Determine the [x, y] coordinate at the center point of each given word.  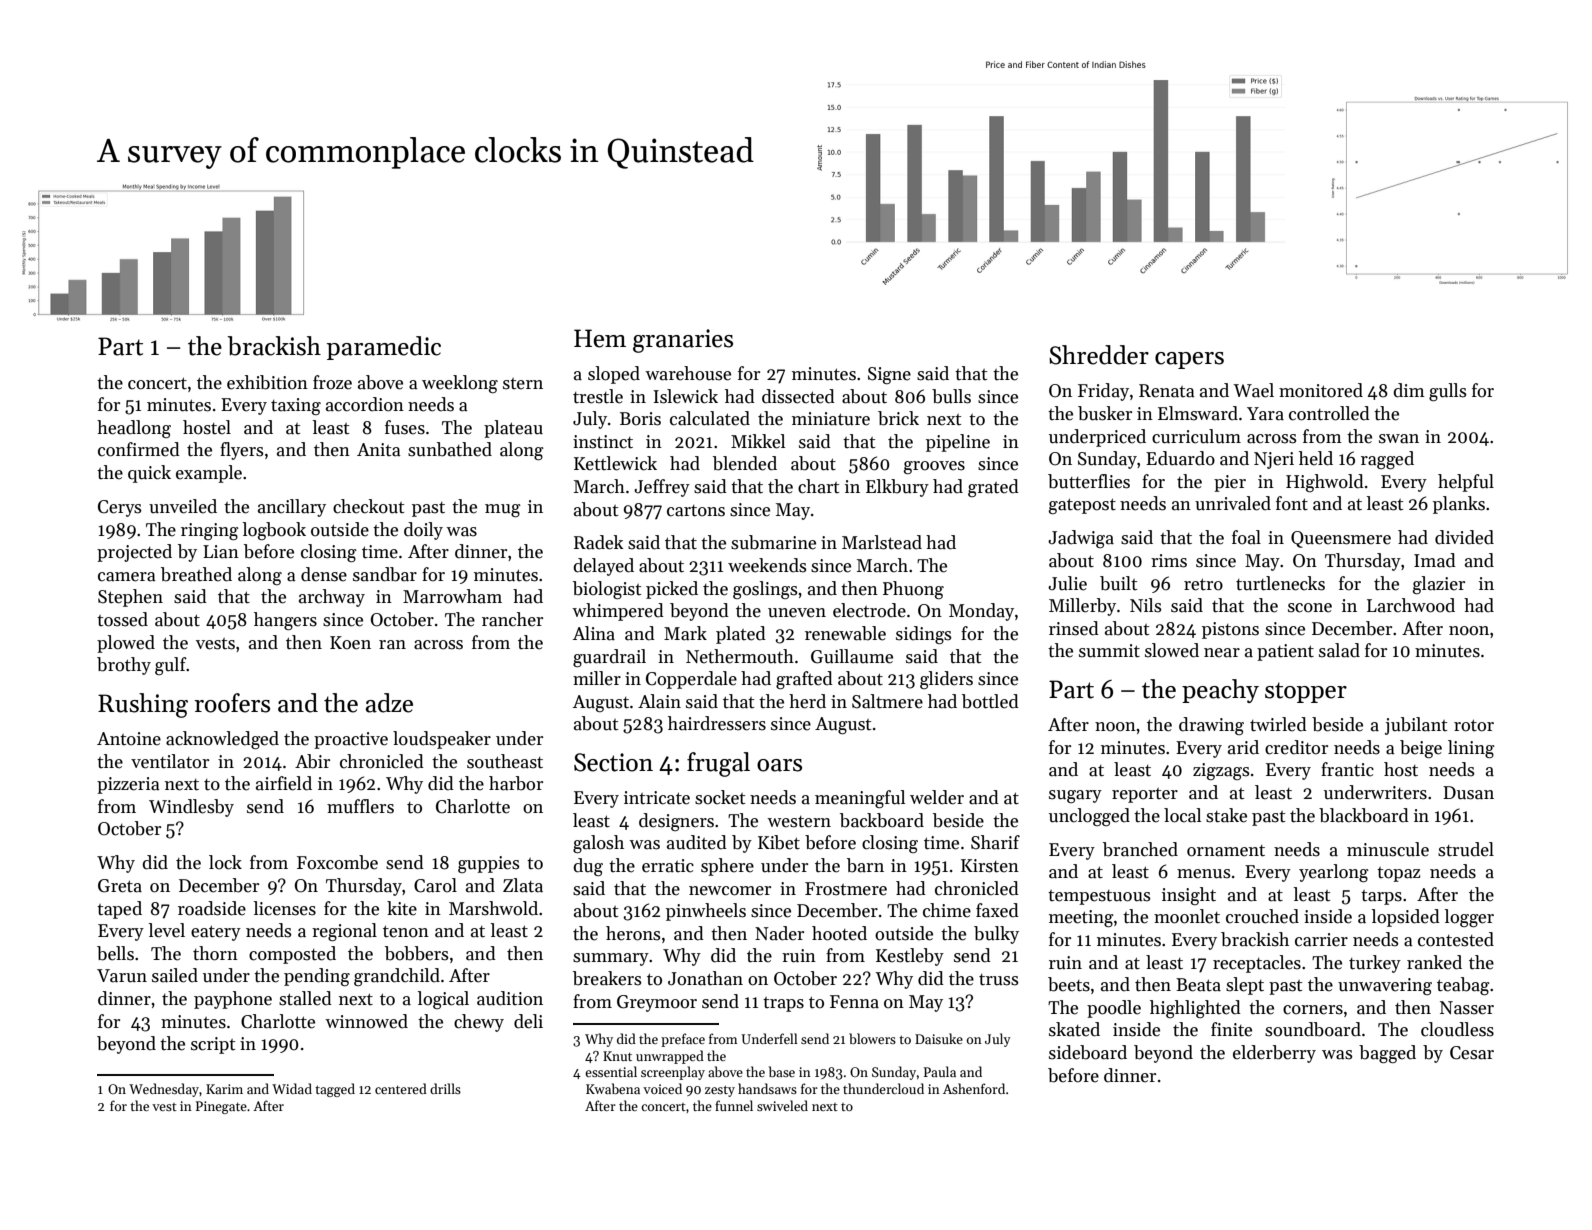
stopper [1306, 692]
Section [613, 762]
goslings [765, 590]
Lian [221, 552]
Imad [1435, 560]
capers [1189, 360]
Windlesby [191, 808]
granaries [683, 341]
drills [445, 1088]
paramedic [384, 348]
